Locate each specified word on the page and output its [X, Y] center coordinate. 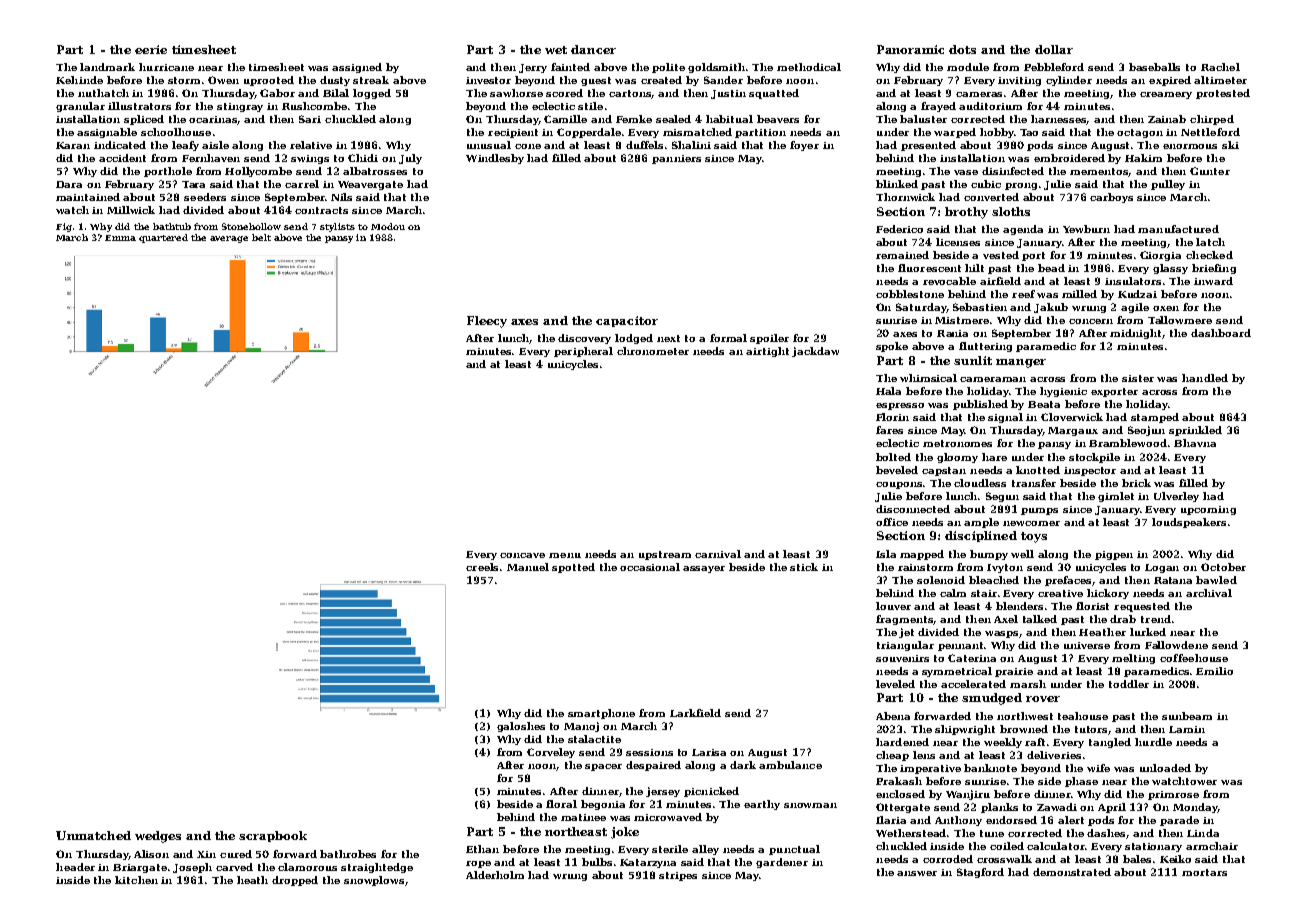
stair [984, 593]
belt [261, 237]
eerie [151, 49]
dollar [1054, 49]
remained [902, 255]
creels [482, 567]
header [75, 867]
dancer [593, 49]
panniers [676, 159]
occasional [650, 567]
